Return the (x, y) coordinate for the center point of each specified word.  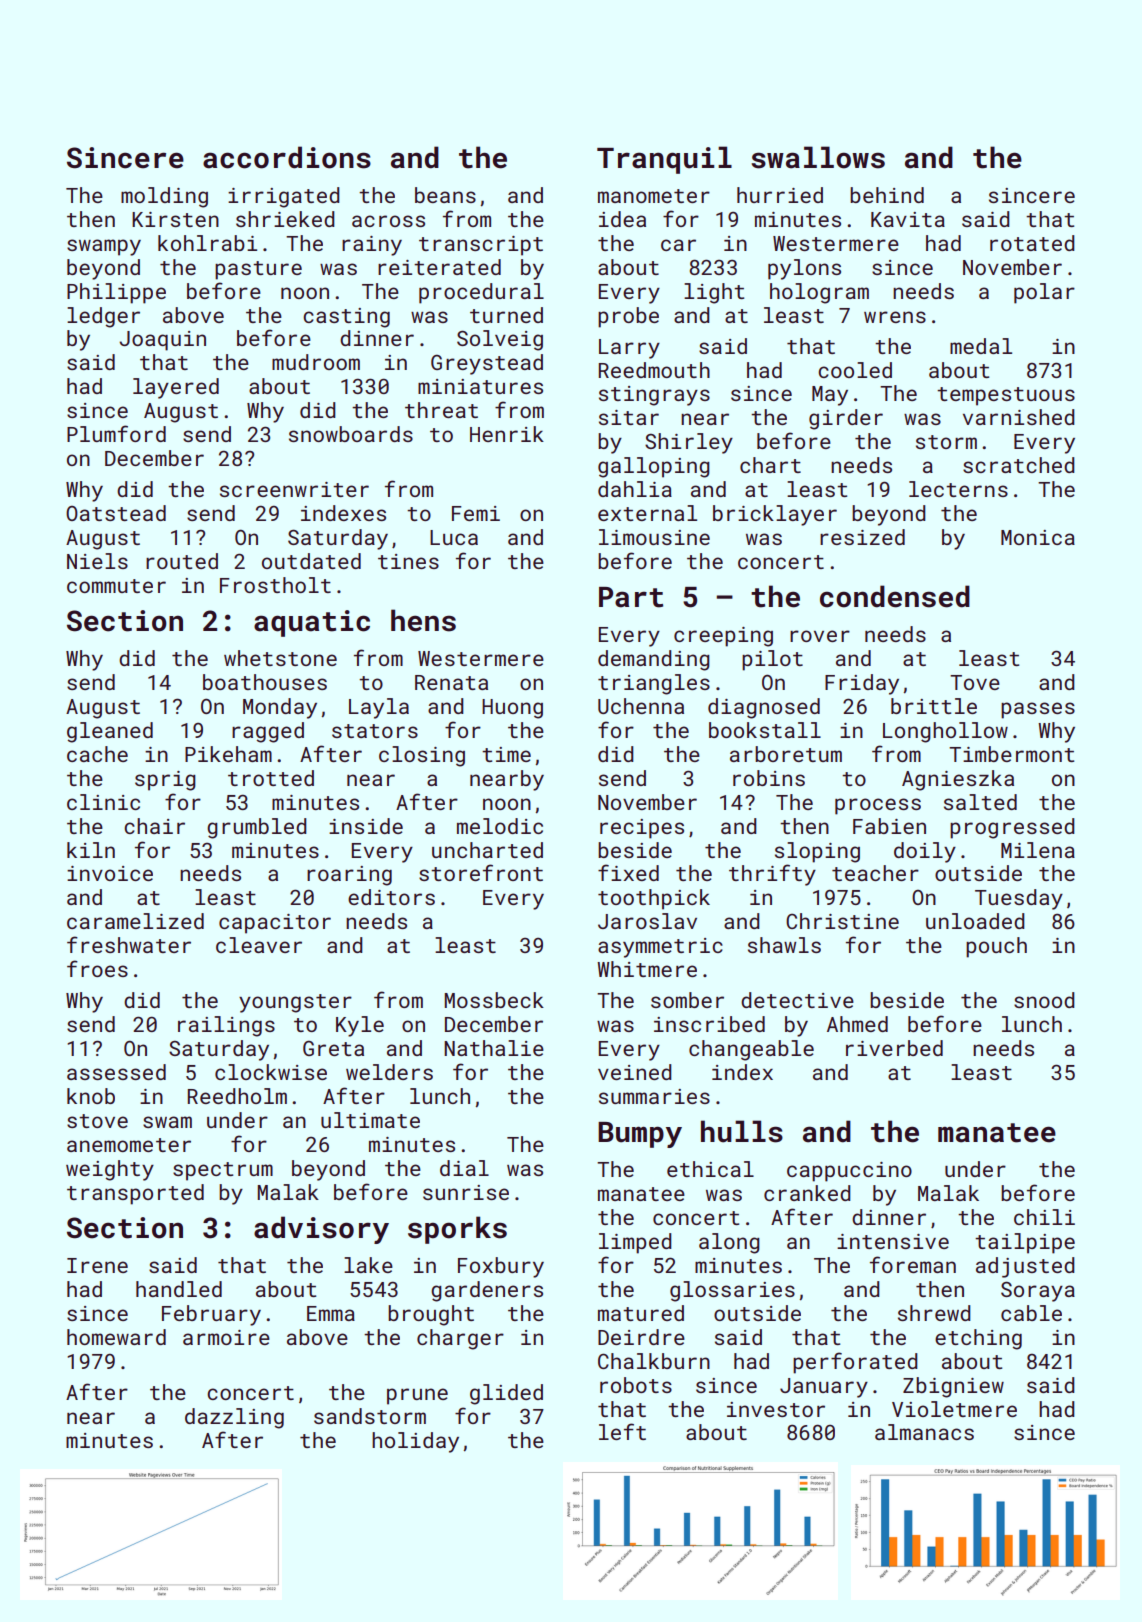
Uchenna (641, 706)
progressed (1012, 828)
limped (635, 1243)
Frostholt (275, 585)
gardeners (487, 1291)
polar (1044, 293)
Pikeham (228, 754)
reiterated (439, 267)
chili (1044, 1217)
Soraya (1038, 1291)
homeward (116, 1337)
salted (980, 802)
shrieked (285, 219)
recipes (642, 829)
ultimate (370, 1120)
